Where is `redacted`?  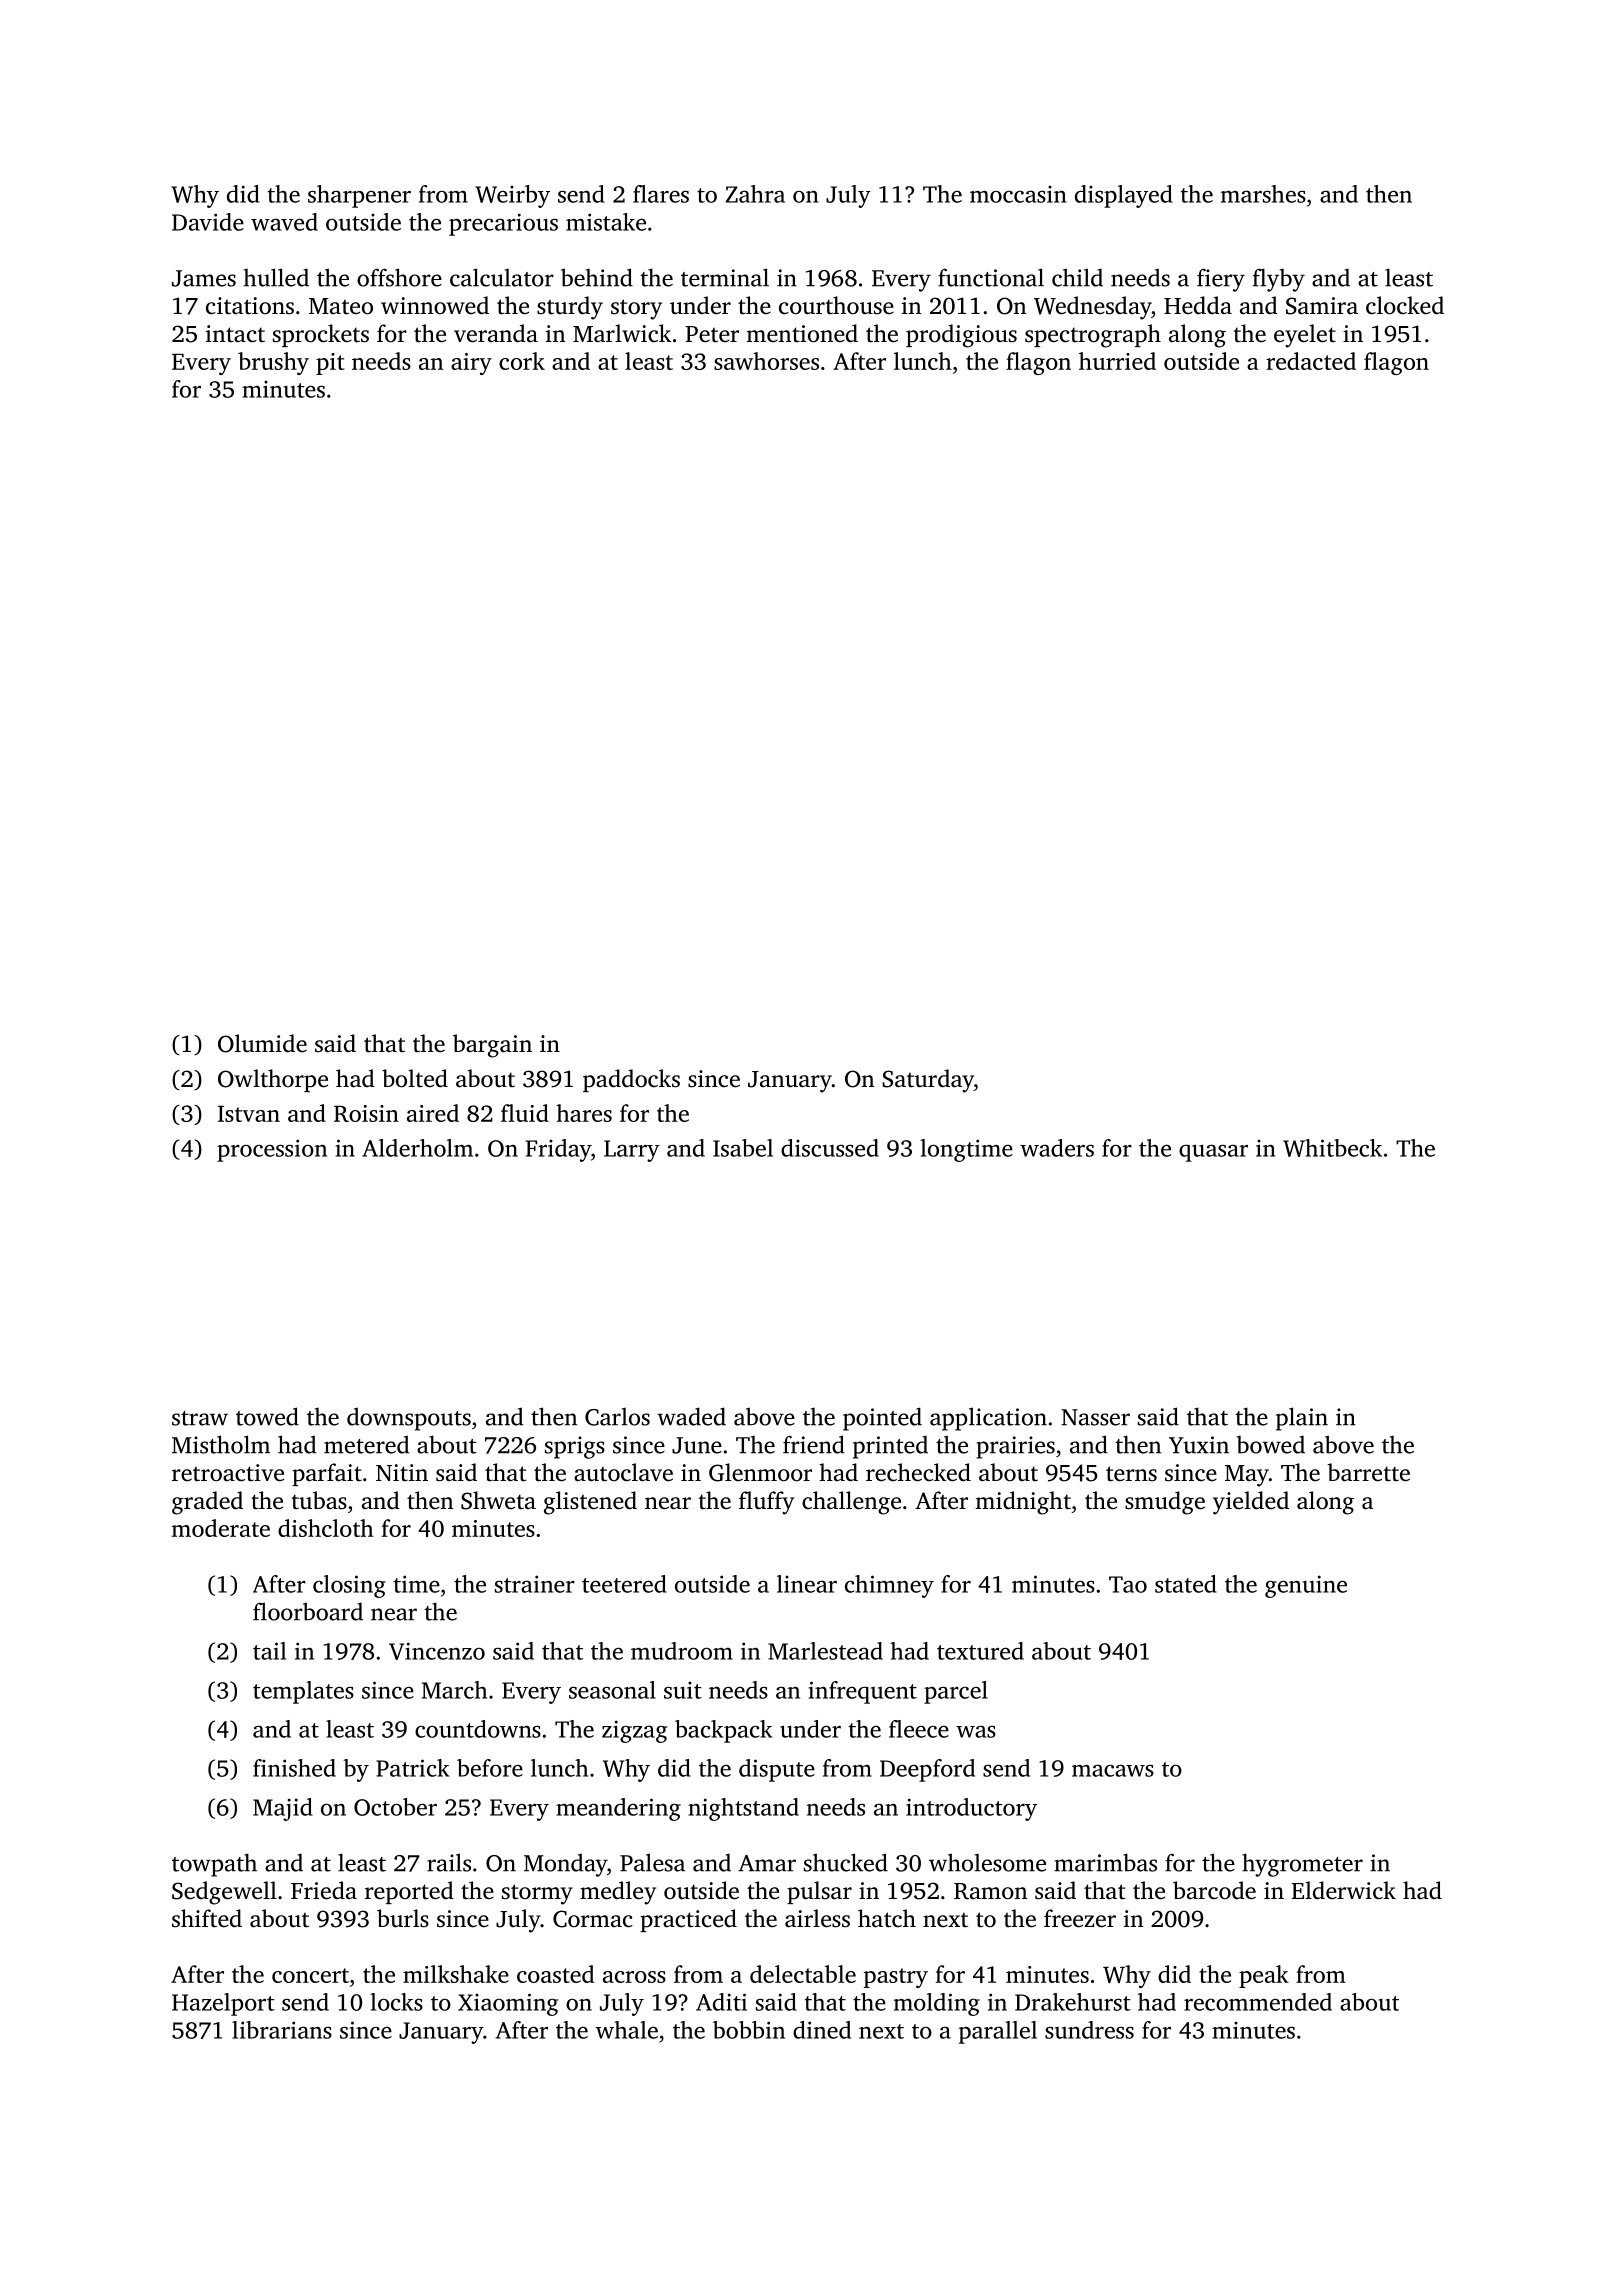 redacted is located at coordinates (1311, 361).
